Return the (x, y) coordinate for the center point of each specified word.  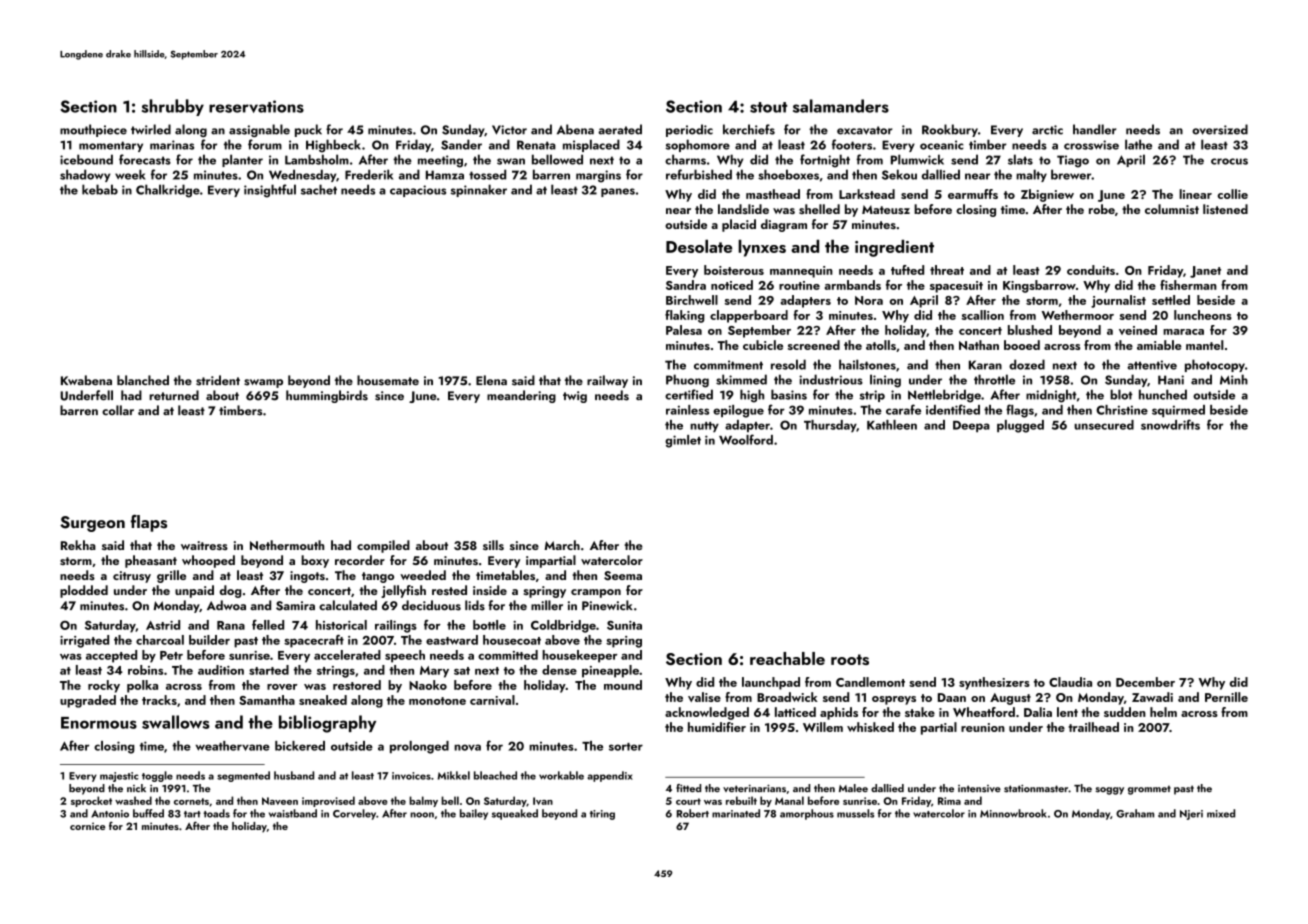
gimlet (683, 441)
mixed (1221, 813)
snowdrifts (1170, 424)
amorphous (807, 814)
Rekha (78, 545)
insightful (270, 191)
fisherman (1188, 285)
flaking (685, 316)
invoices (411, 776)
